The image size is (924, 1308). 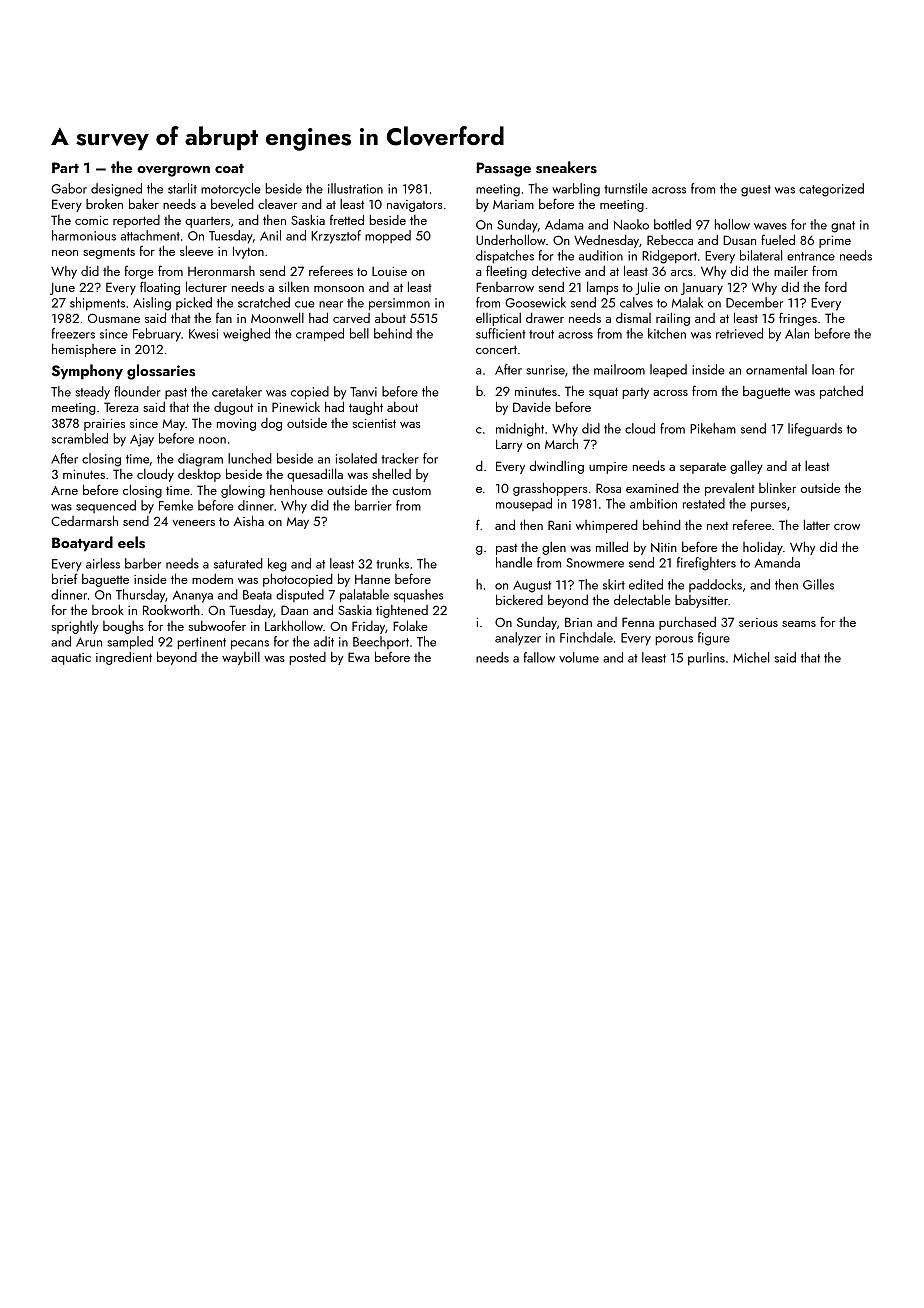 I want to click on sneakers, so click(x=566, y=167).
